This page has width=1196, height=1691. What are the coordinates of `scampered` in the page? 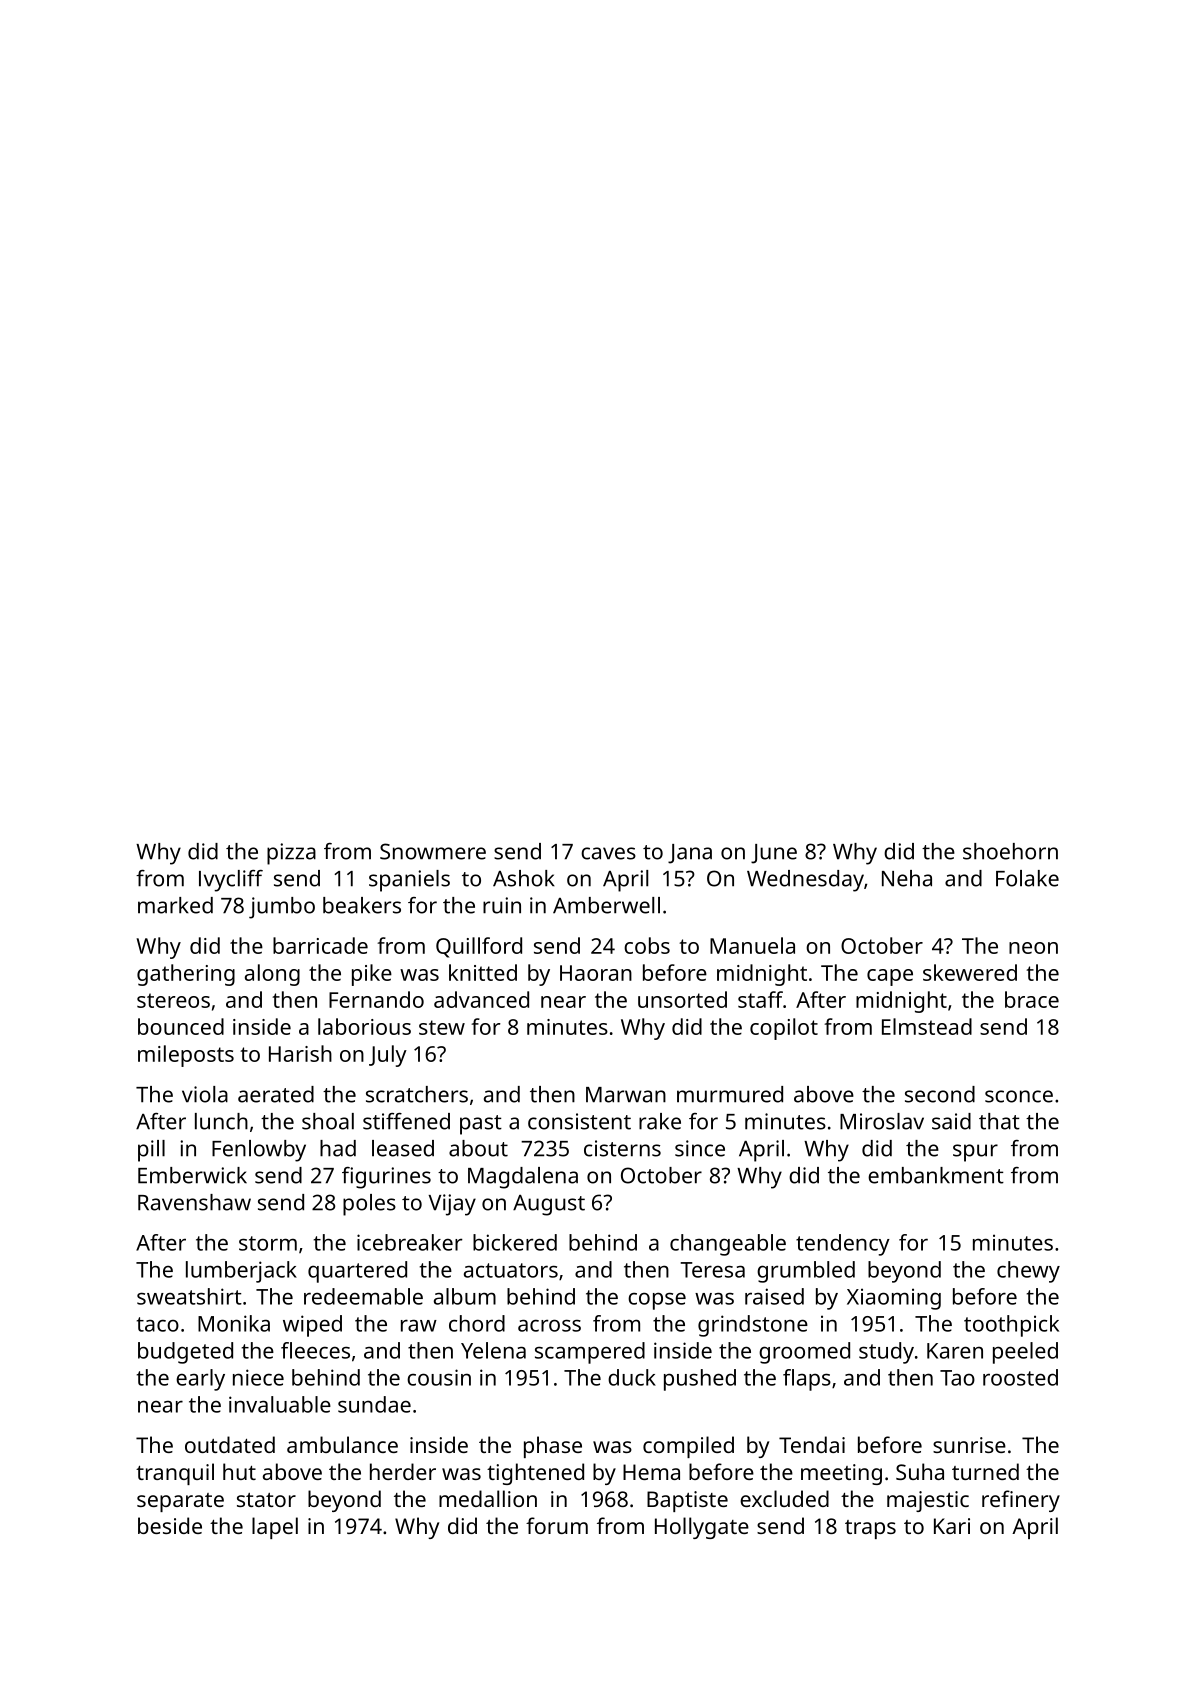 It's located at (590, 1353).
